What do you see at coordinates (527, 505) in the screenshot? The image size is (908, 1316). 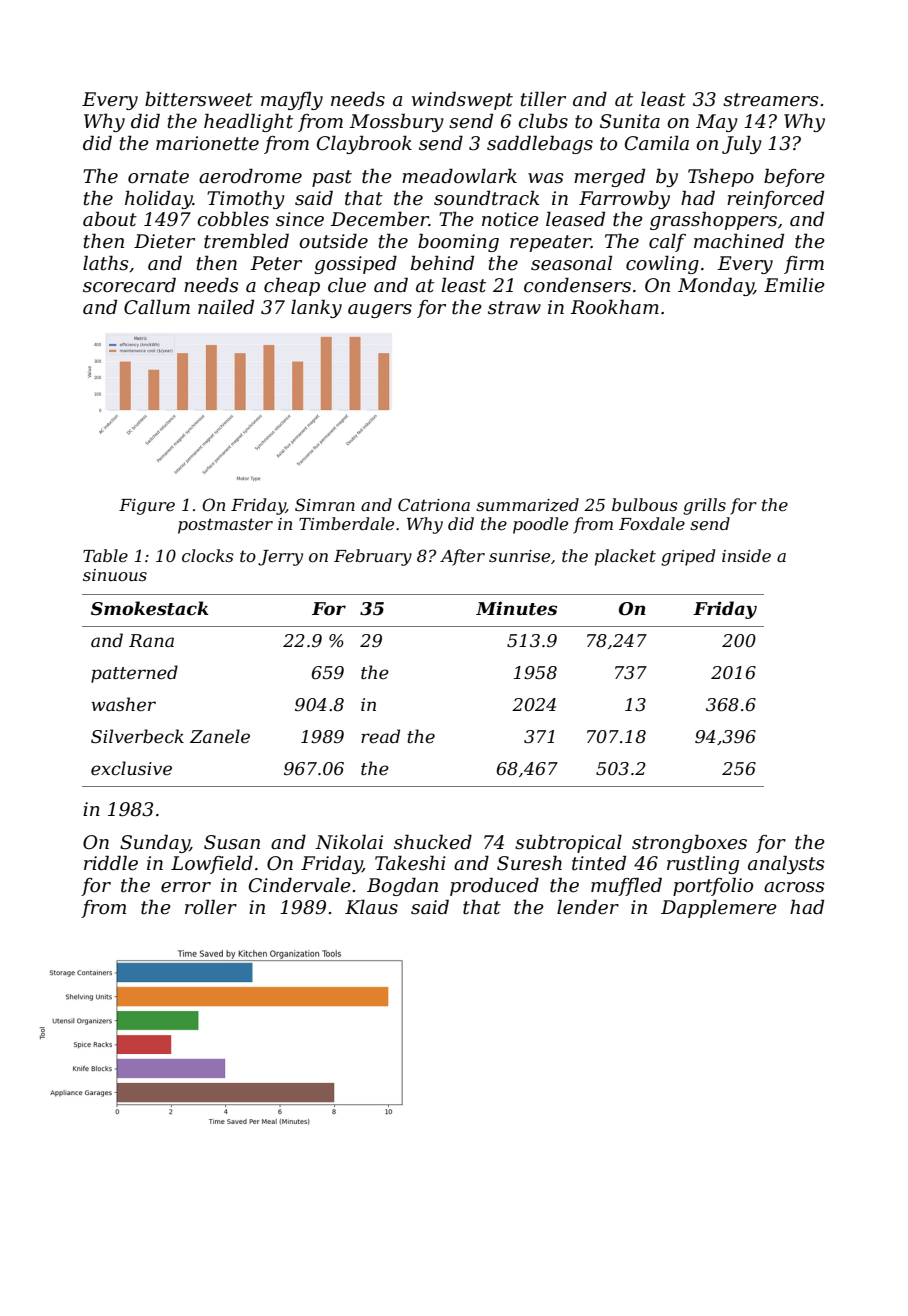 I see `summarized` at bounding box center [527, 505].
